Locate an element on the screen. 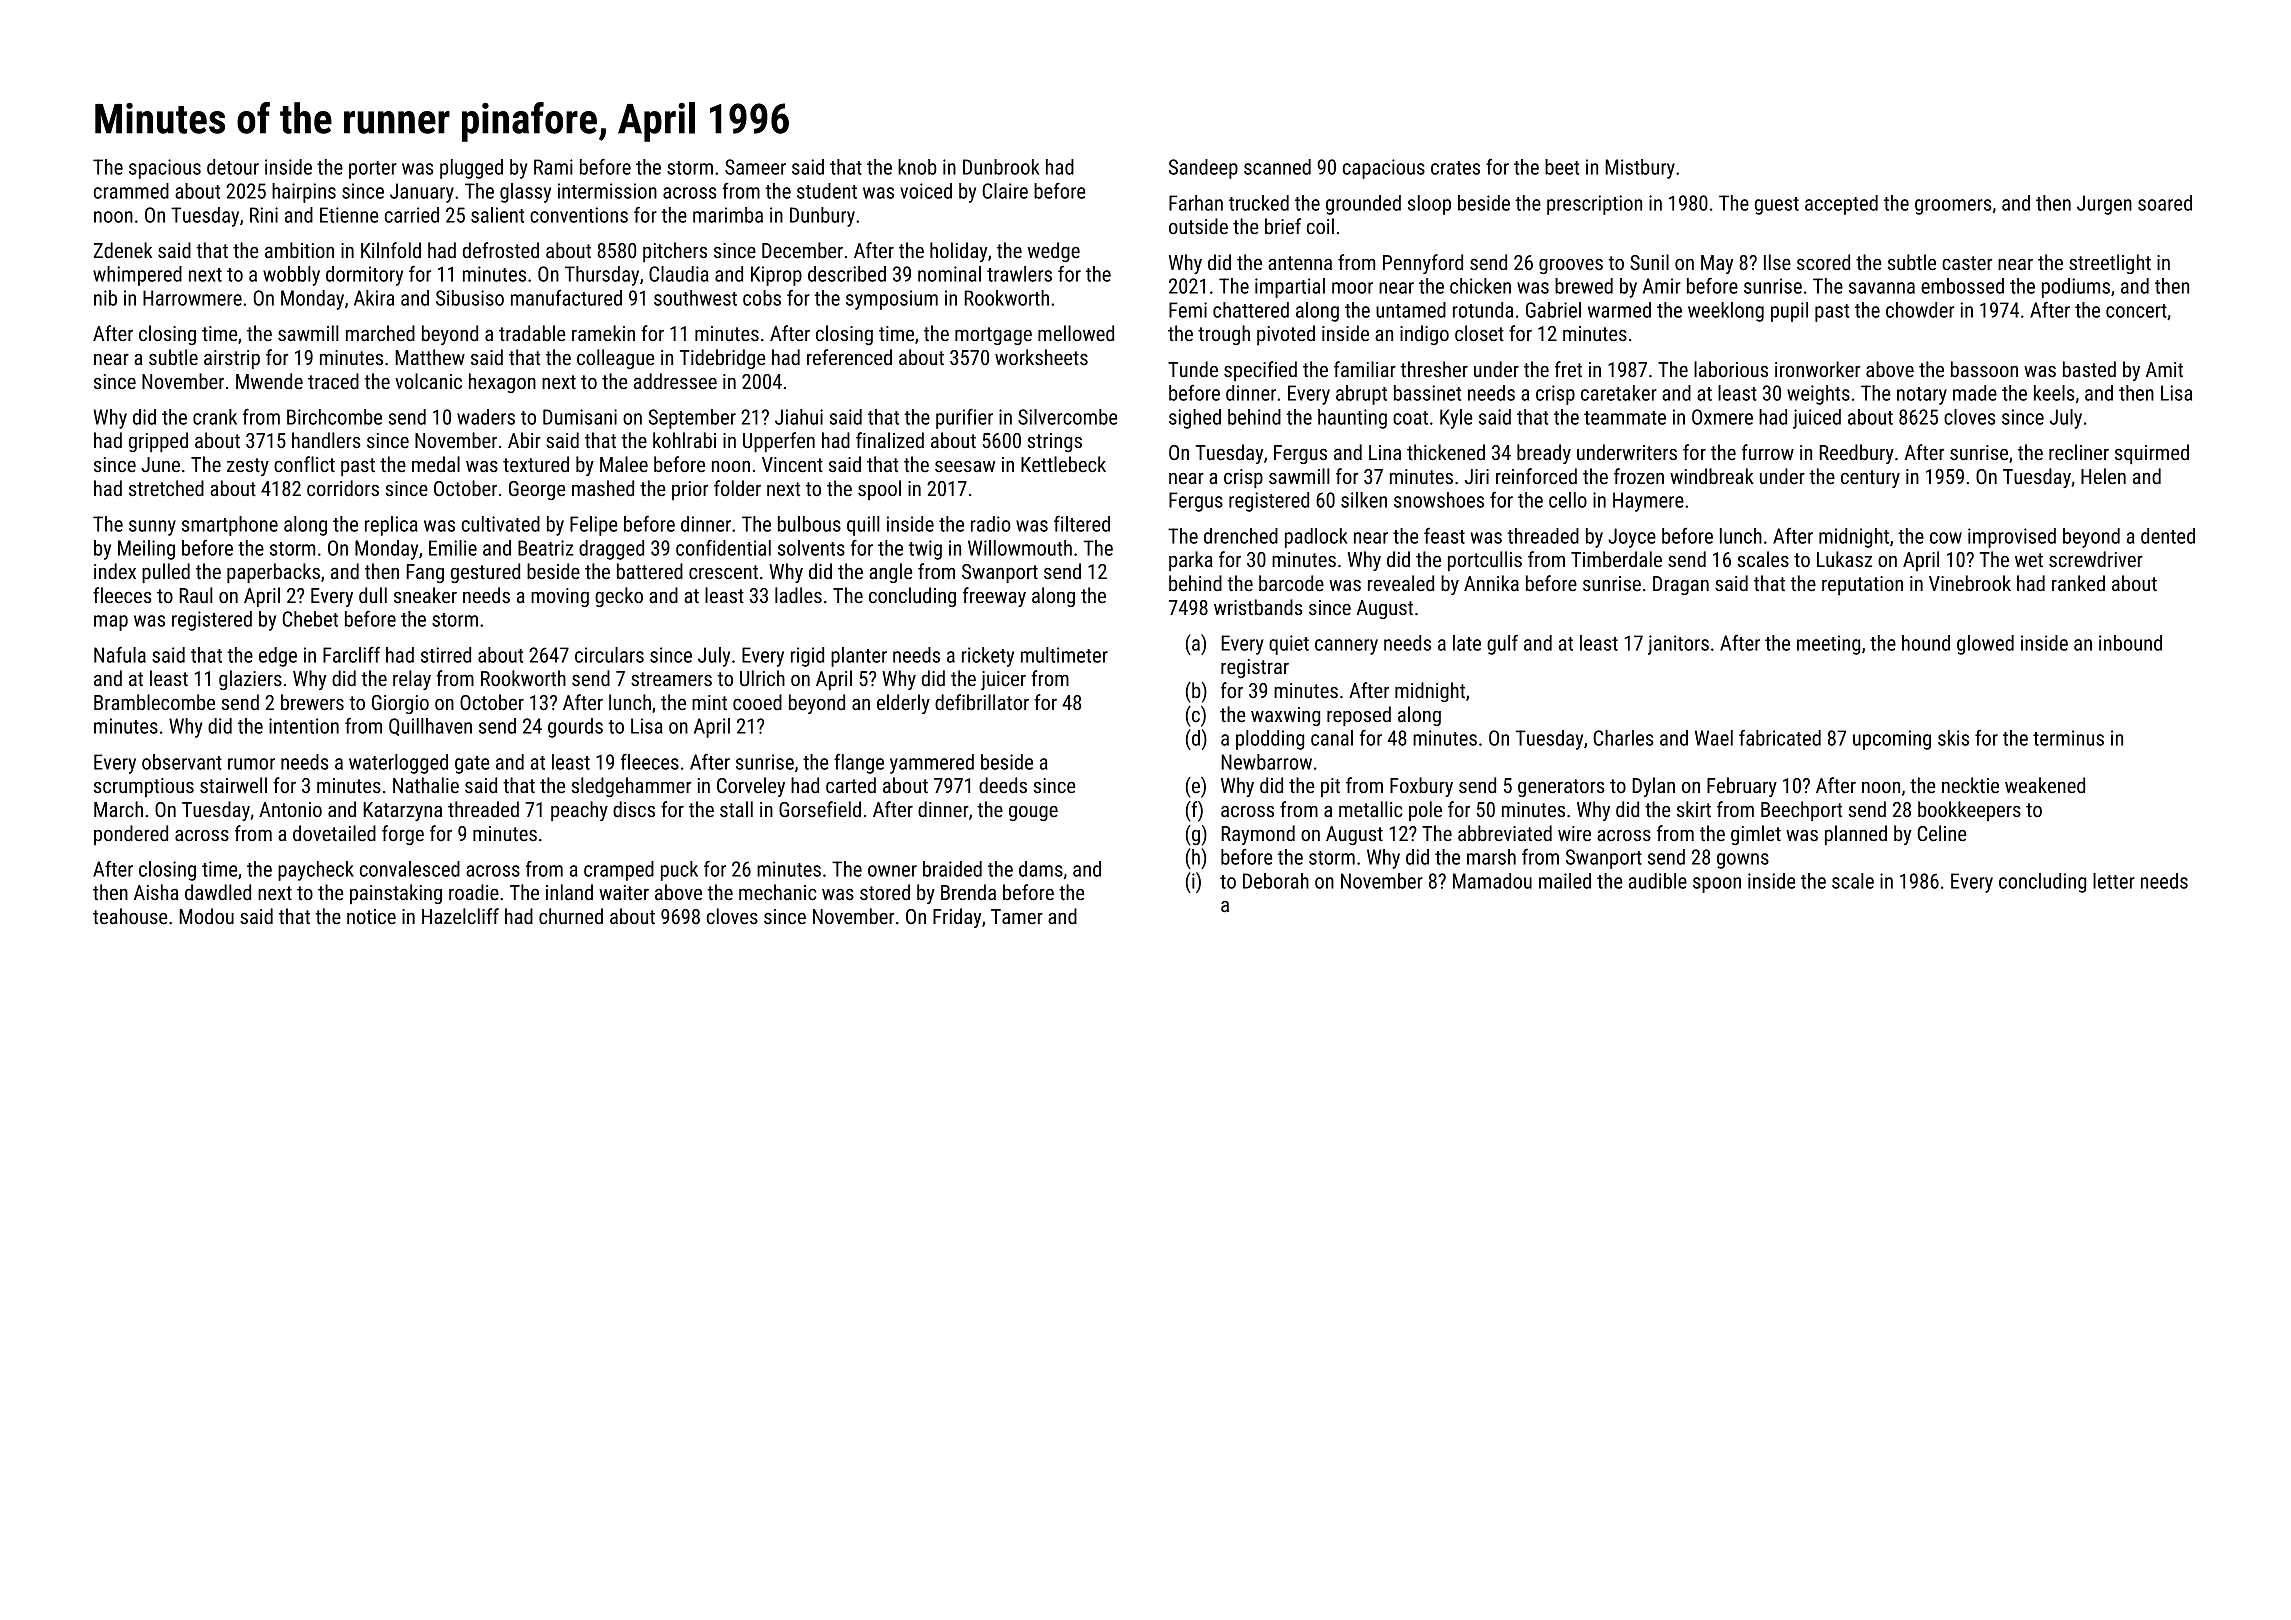 The image size is (2291, 1620). registrar is located at coordinates (1255, 668).
